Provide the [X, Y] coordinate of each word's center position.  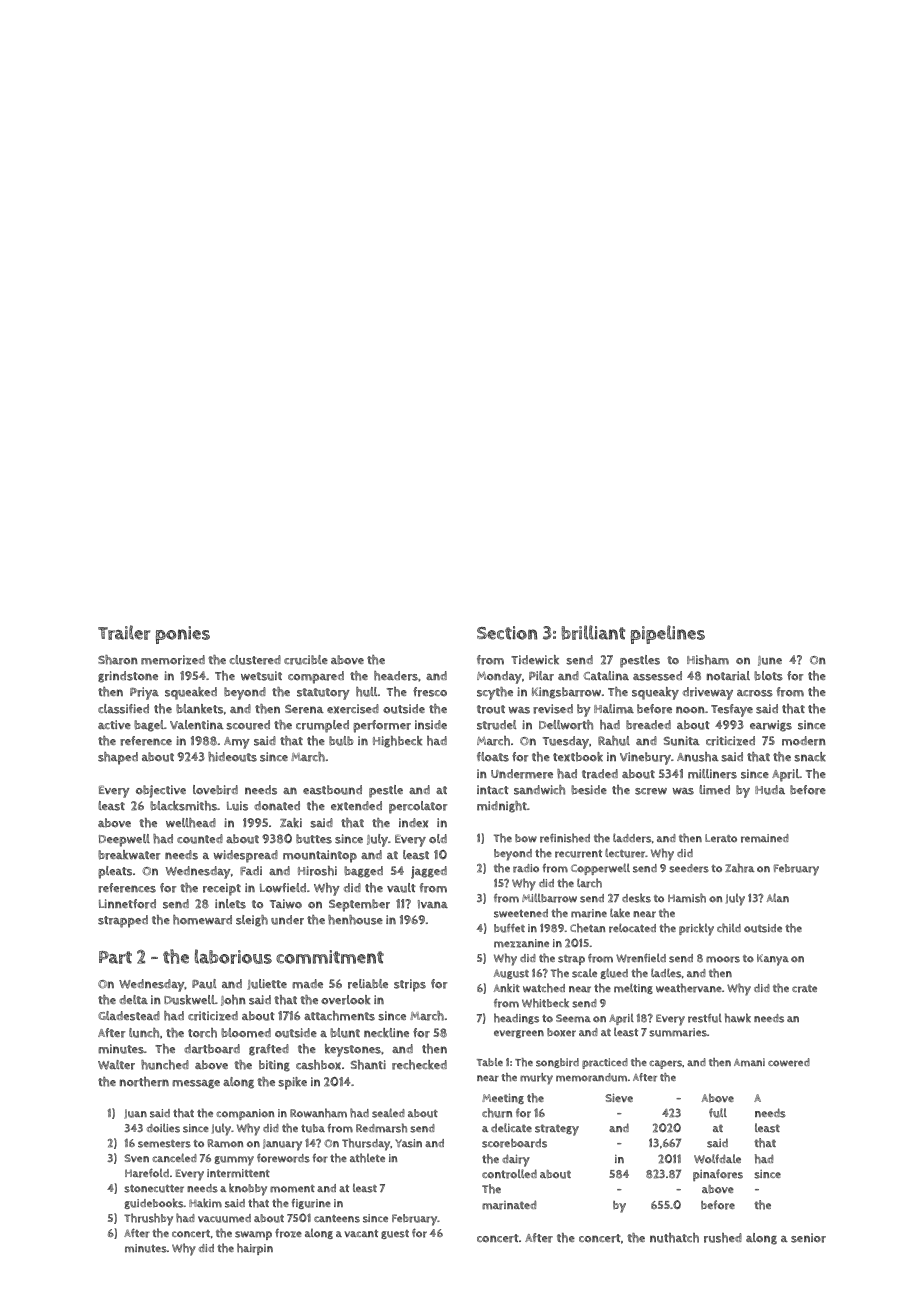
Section [507, 633]
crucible [306, 660]
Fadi [251, 870]
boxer [561, 1032]
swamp [253, 1235]
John [233, 1000]
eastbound [332, 790]
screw [651, 791]
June [770, 661]
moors [723, 959]
